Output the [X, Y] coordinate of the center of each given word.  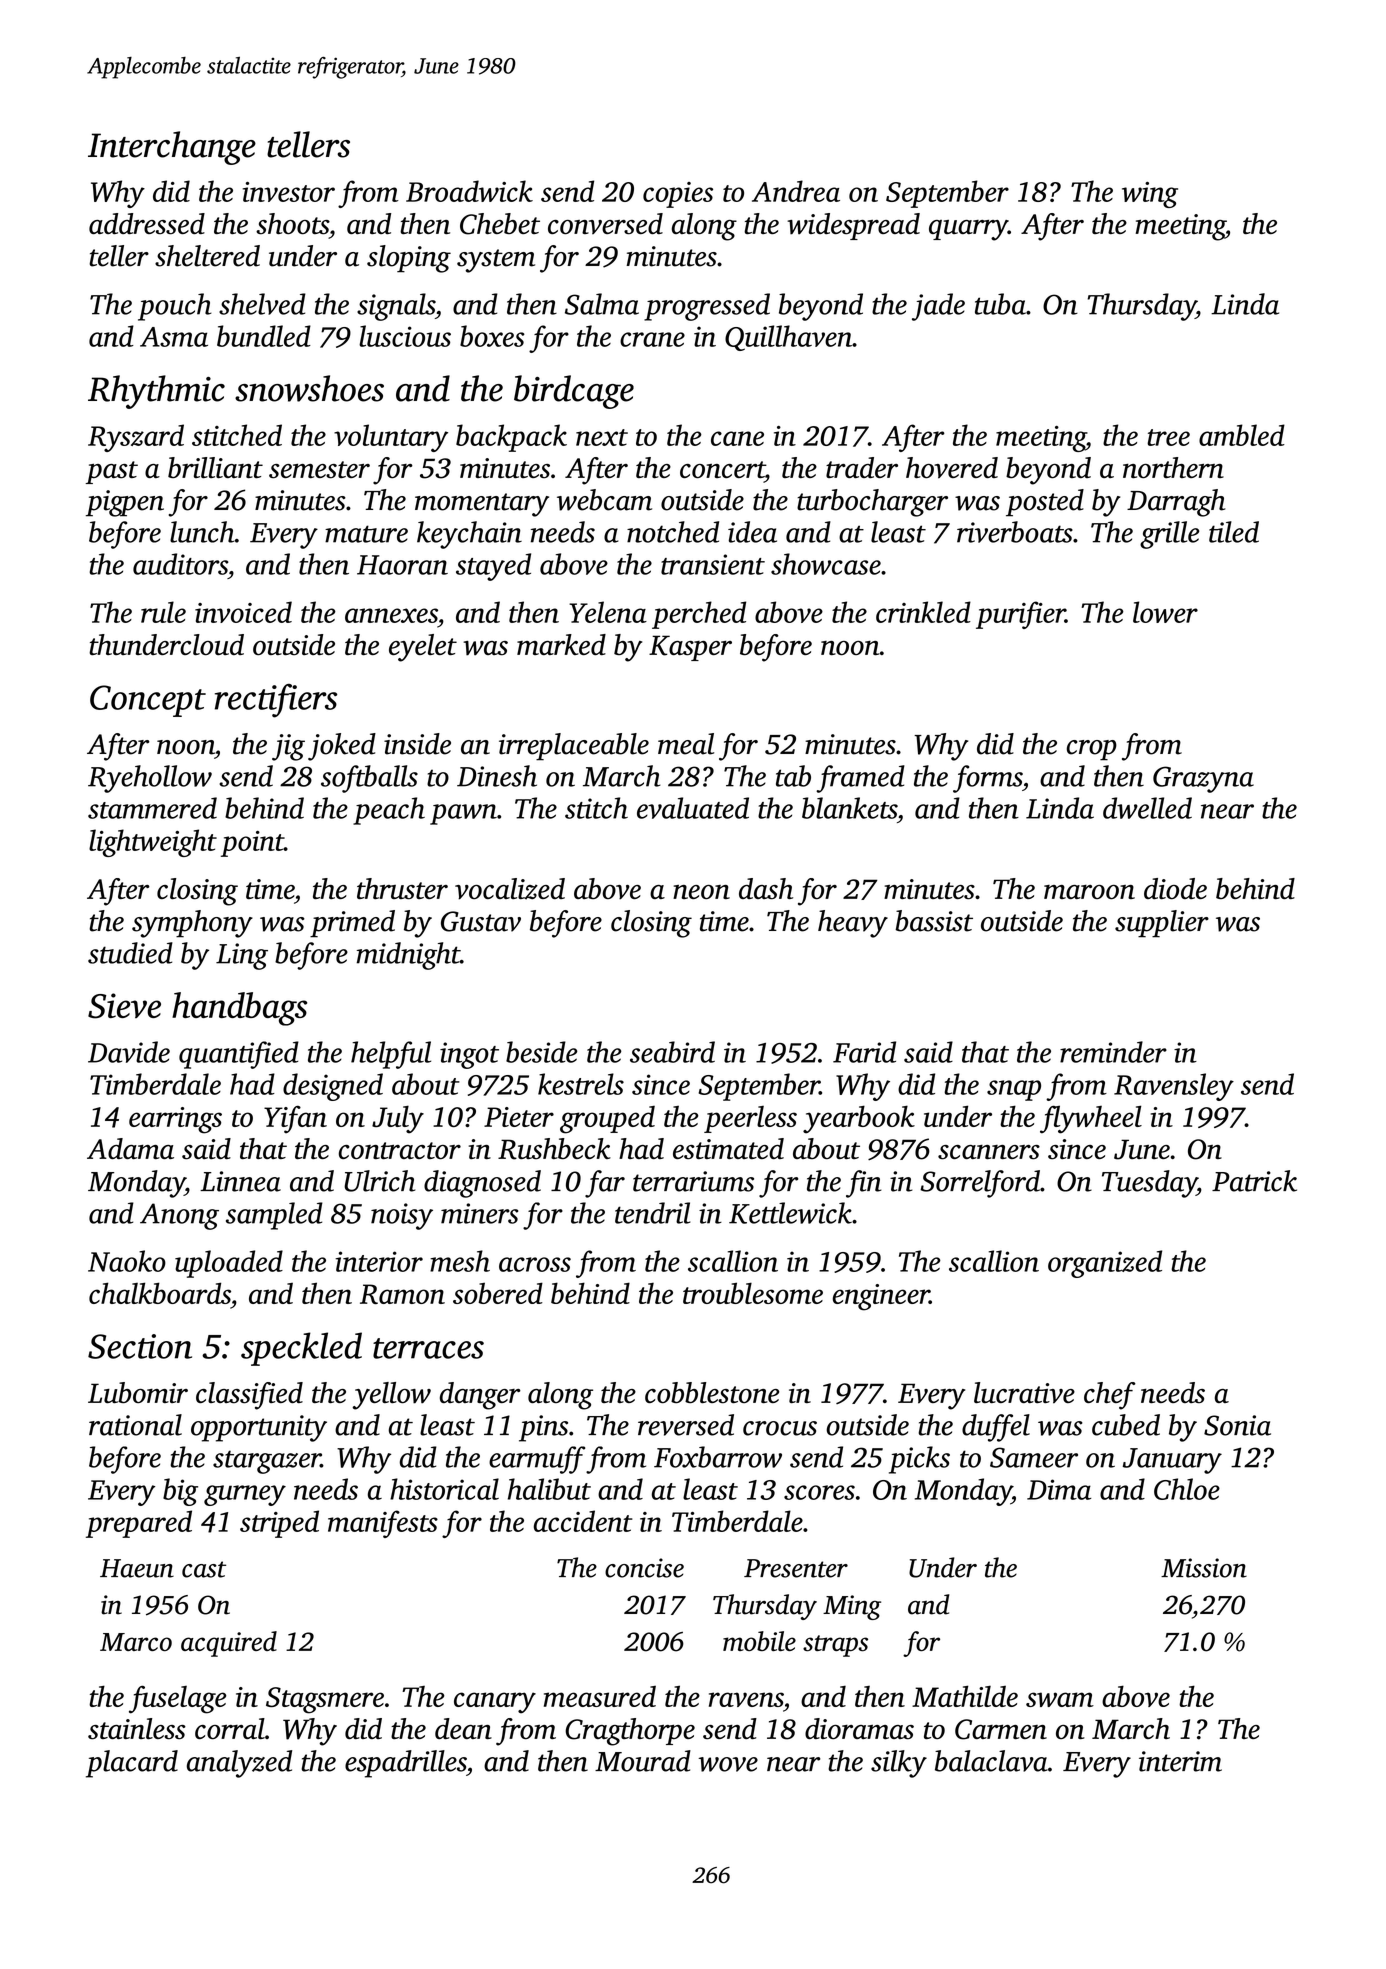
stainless [137, 1729]
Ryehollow [150, 779]
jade [938, 307]
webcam [604, 500]
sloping [409, 259]
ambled [1242, 435]
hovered [952, 468]
